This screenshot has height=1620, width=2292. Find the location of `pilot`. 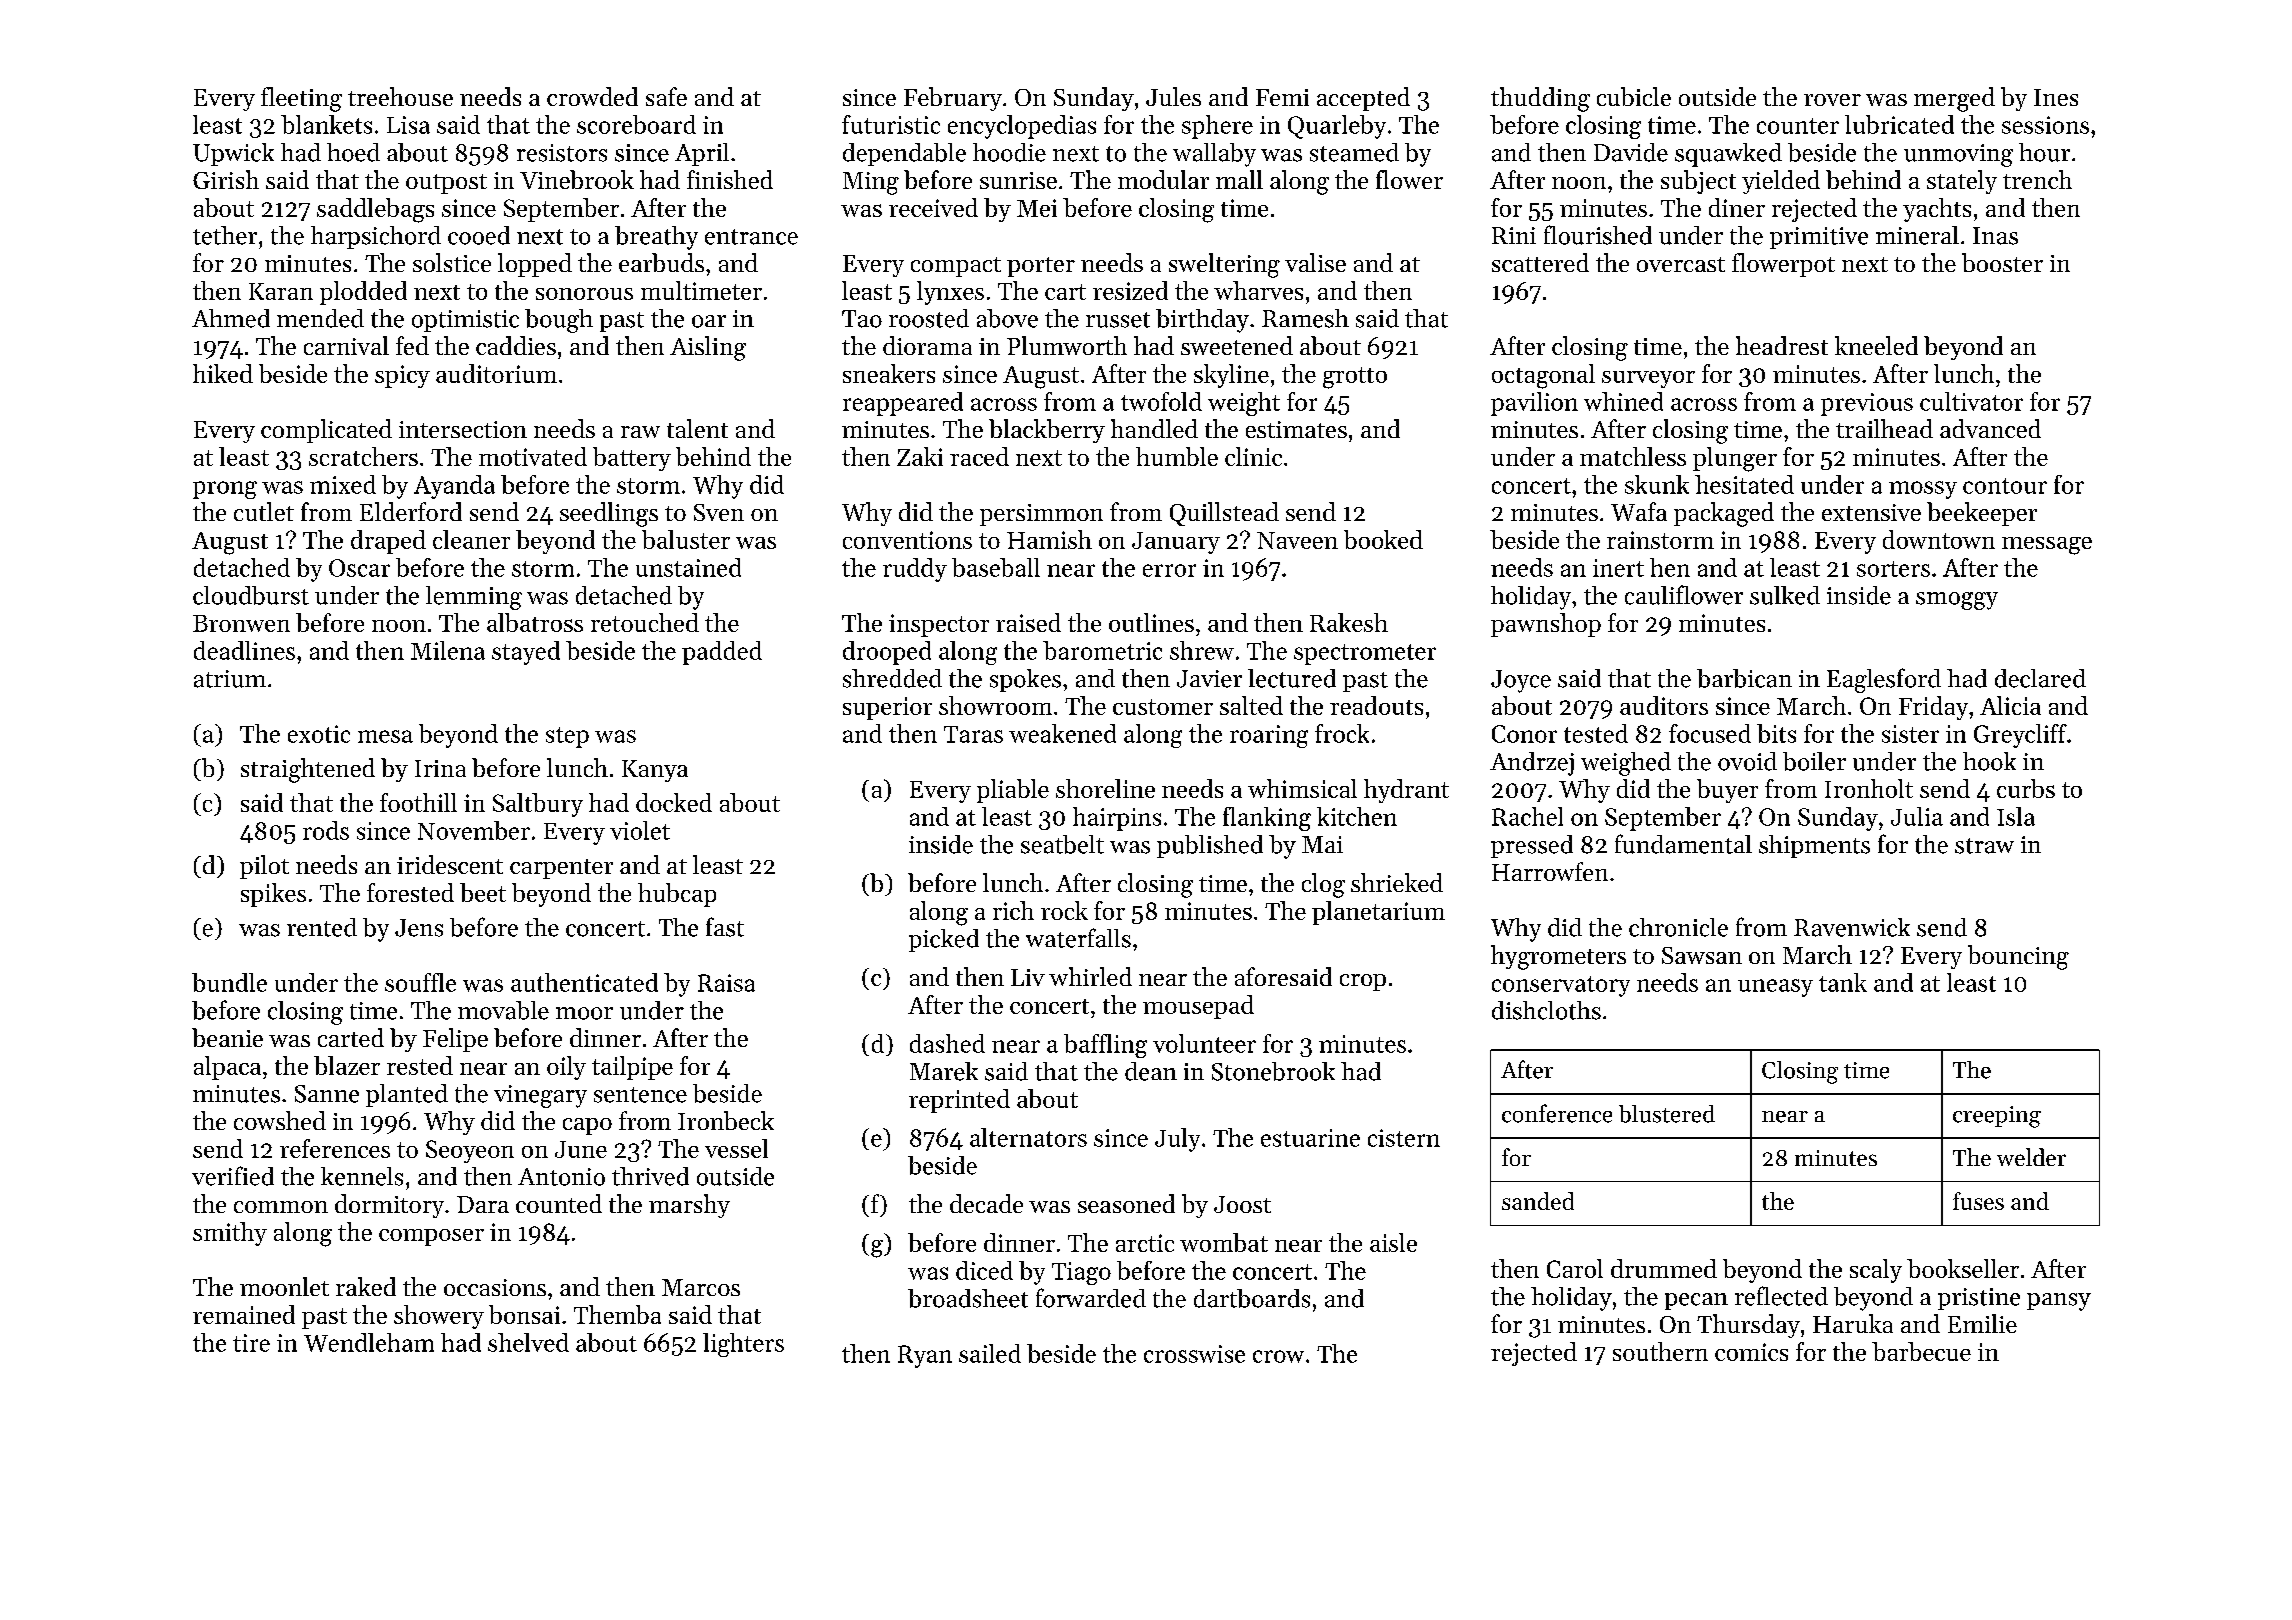

pilot is located at coordinates (264, 867).
